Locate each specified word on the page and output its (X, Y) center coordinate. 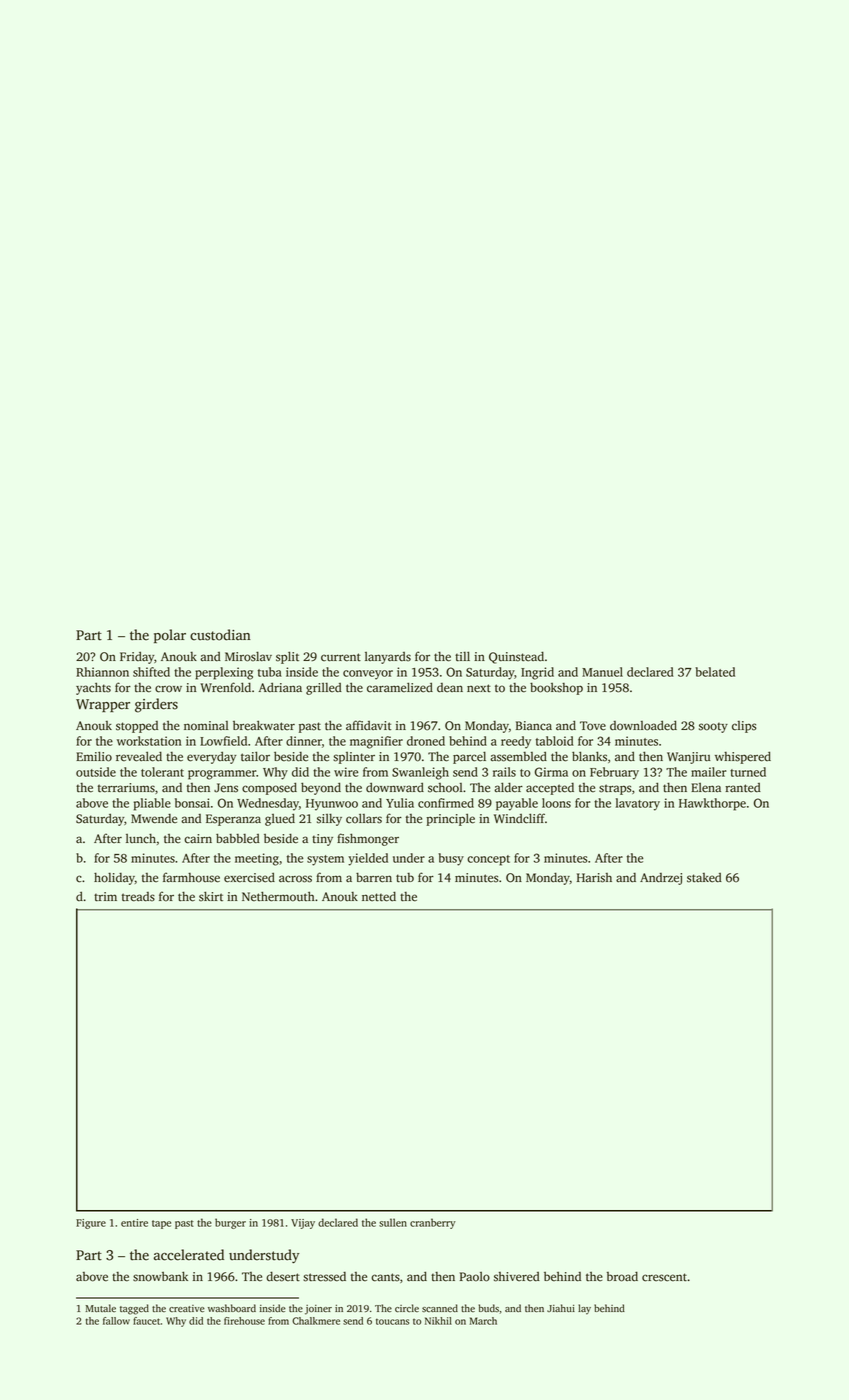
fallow (116, 1321)
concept (488, 860)
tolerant (162, 772)
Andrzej (661, 879)
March (483, 1321)
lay (584, 1309)
